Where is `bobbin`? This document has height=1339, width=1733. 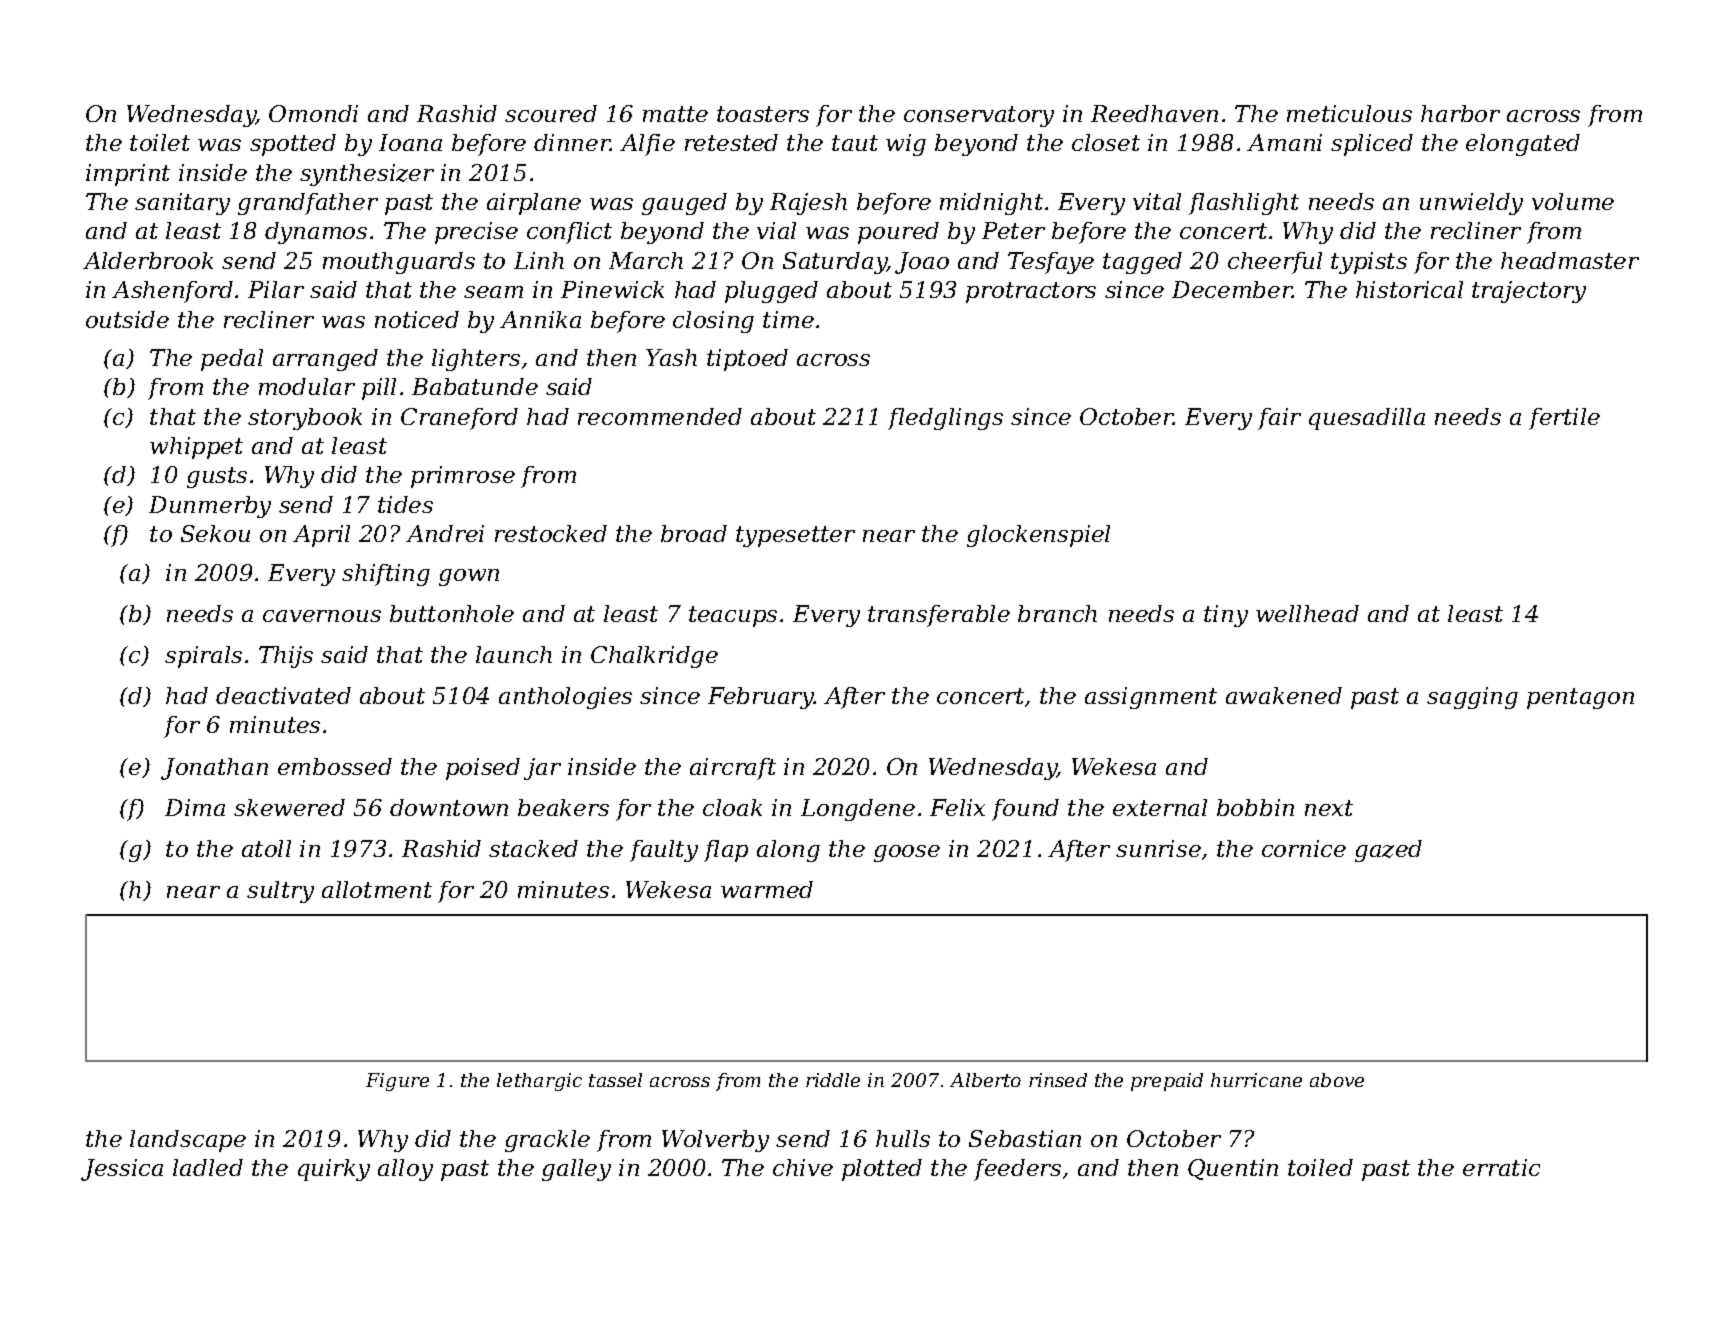 bobbin is located at coordinates (1255, 807).
